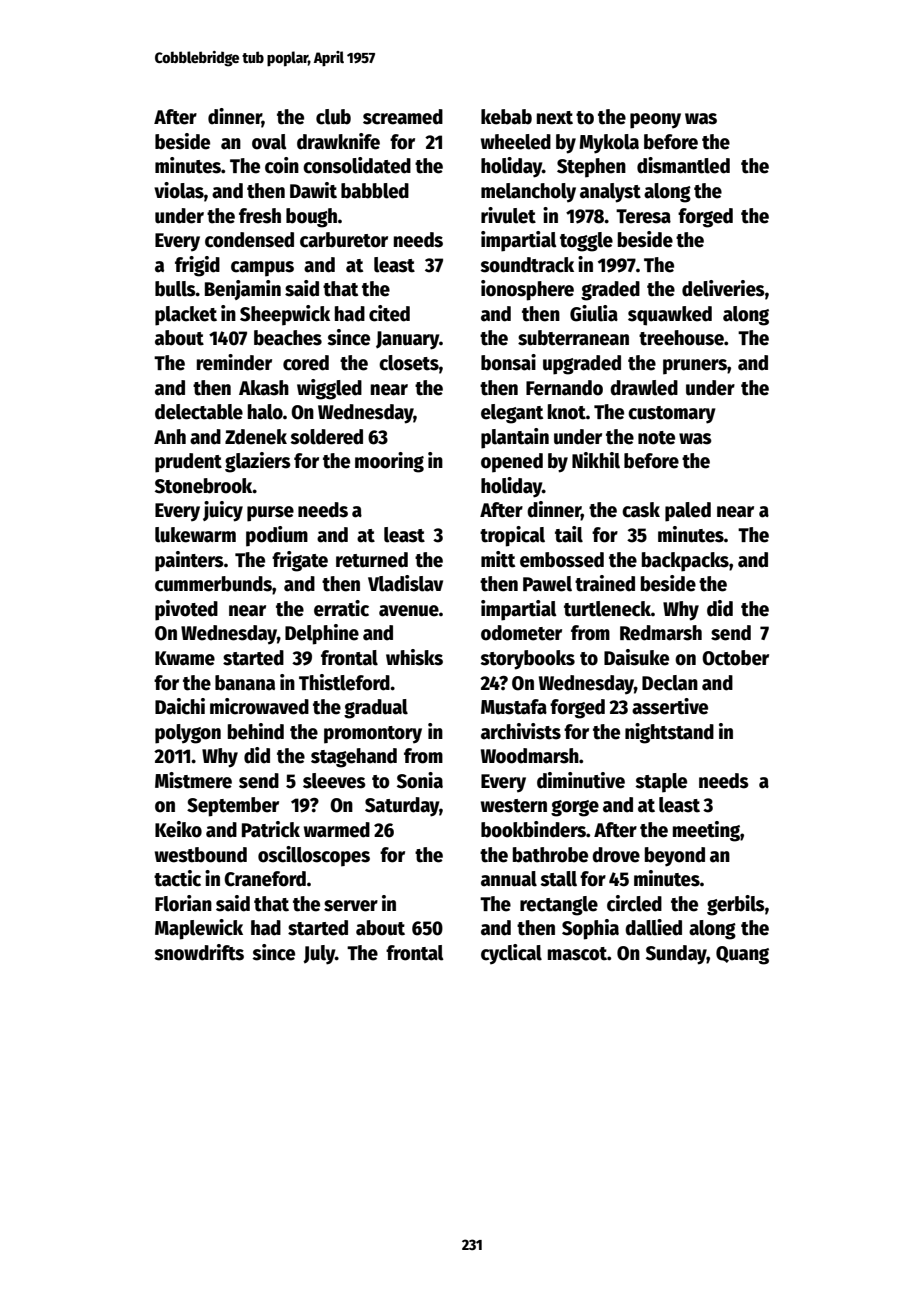 This page has width=924, height=1311. I want to click on pruners, so click(695, 367).
